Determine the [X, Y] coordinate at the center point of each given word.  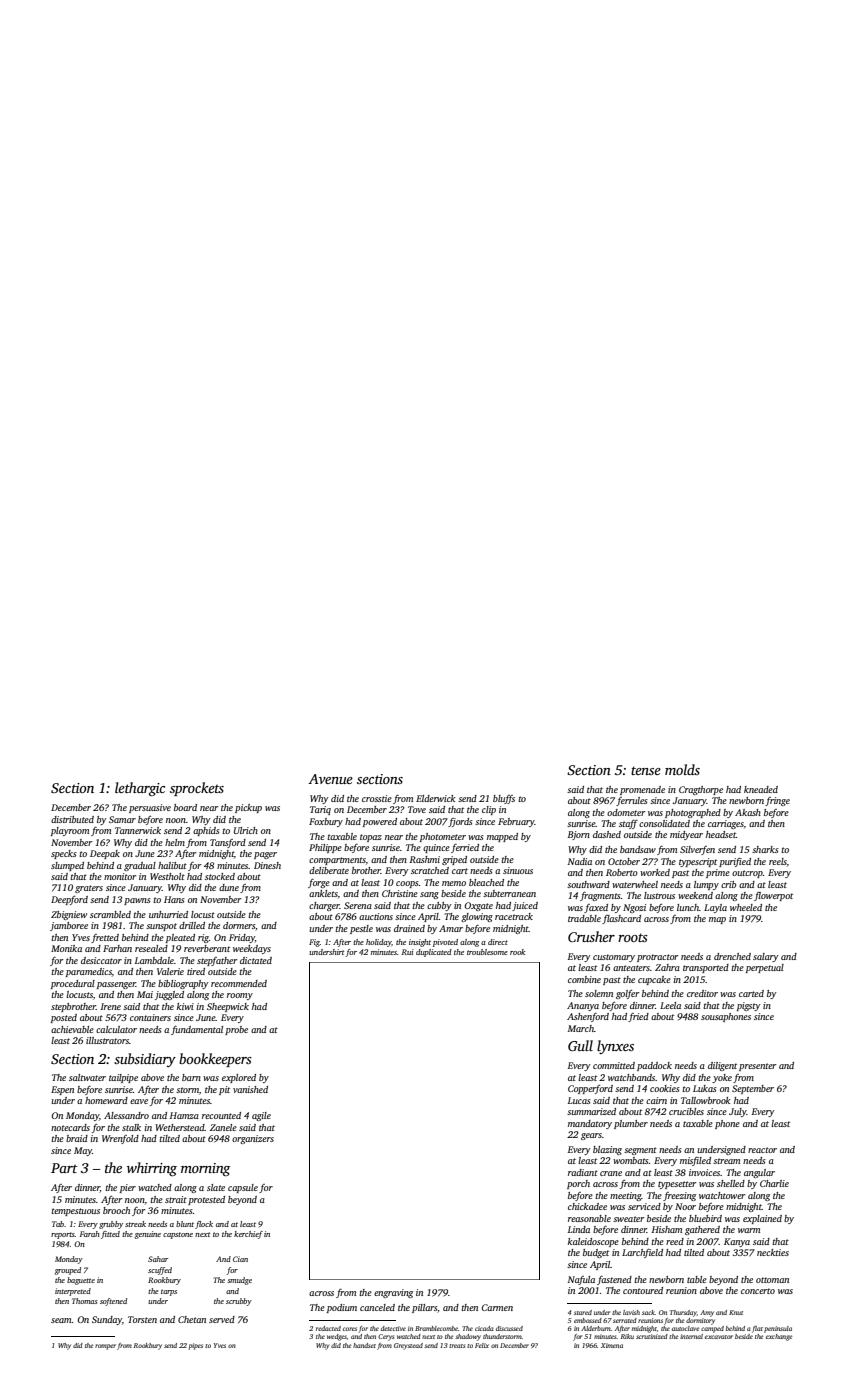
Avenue [330, 779]
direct [498, 942]
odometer [626, 812]
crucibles [686, 1111]
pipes [195, 1346]
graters [89, 889]
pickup [248, 808]
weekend [695, 895]
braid [77, 1138]
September [753, 1089]
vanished [250, 1089]
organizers [253, 1139]
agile [261, 1116]
